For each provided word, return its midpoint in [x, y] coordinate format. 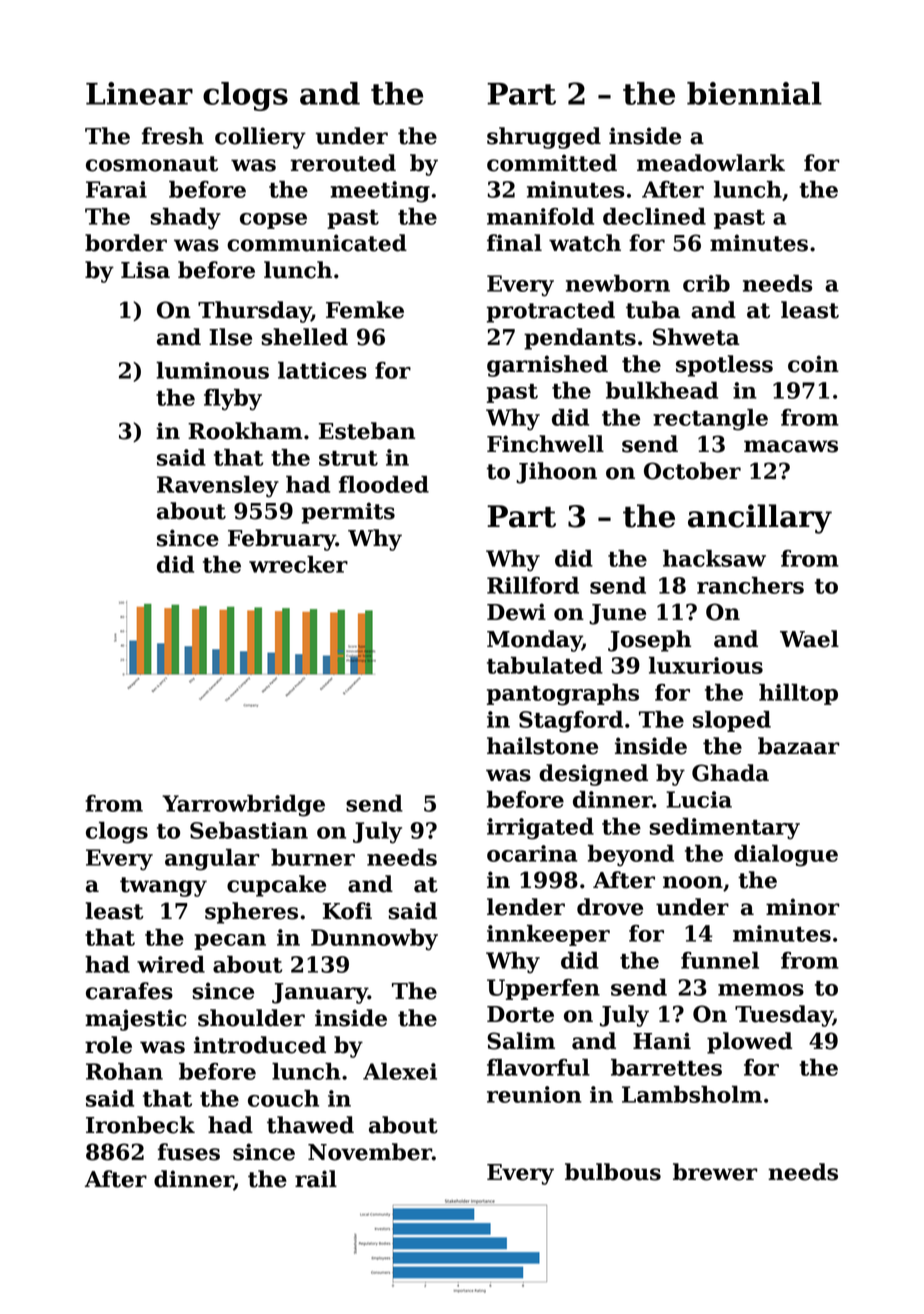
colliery [260, 138]
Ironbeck [140, 1125]
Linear [139, 93]
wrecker [298, 564]
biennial [754, 93]
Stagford [571, 722]
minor [803, 907]
